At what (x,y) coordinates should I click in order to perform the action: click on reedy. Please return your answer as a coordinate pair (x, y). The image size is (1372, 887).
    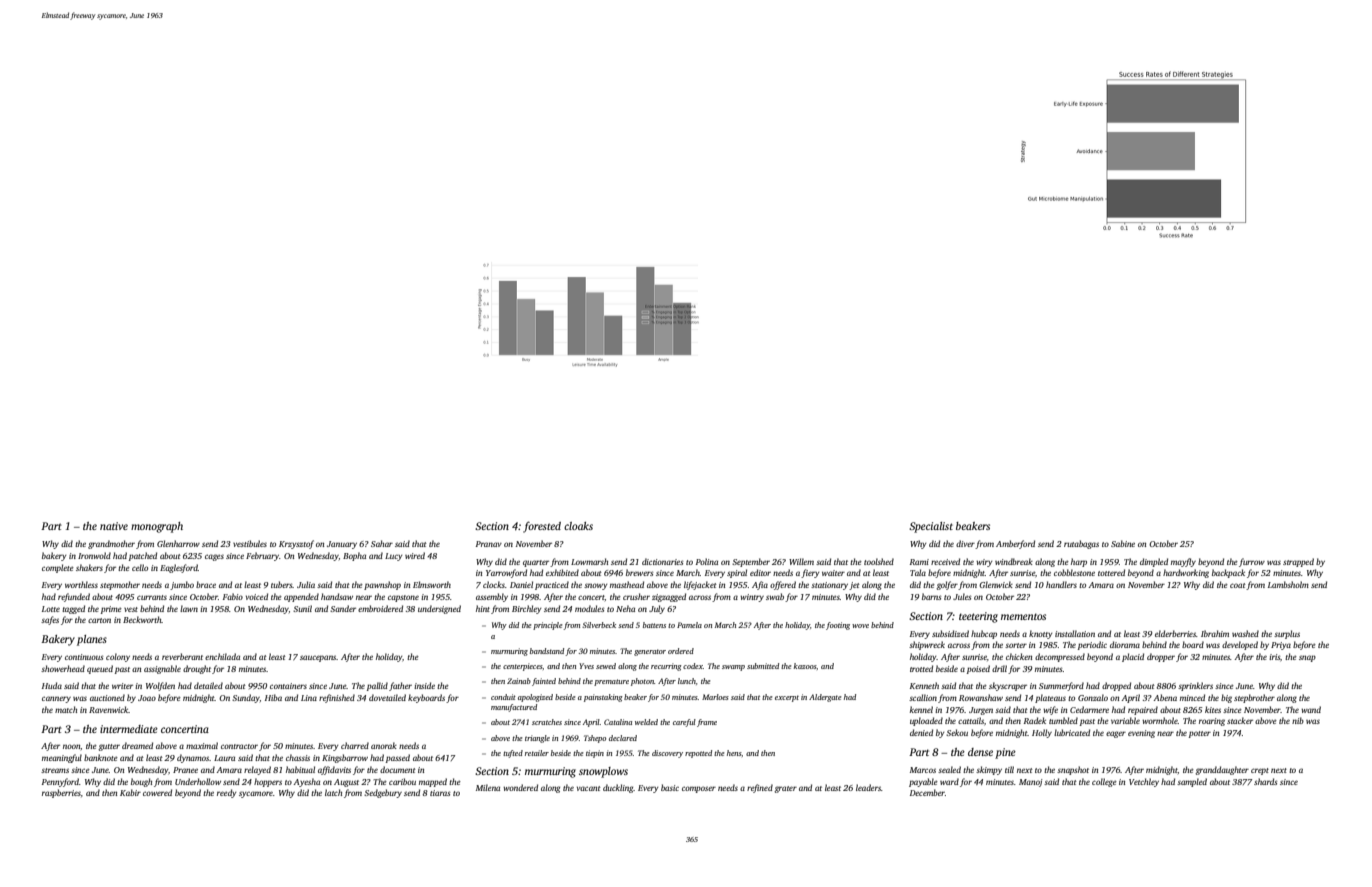
    Looking at the image, I should click on (226, 793).
